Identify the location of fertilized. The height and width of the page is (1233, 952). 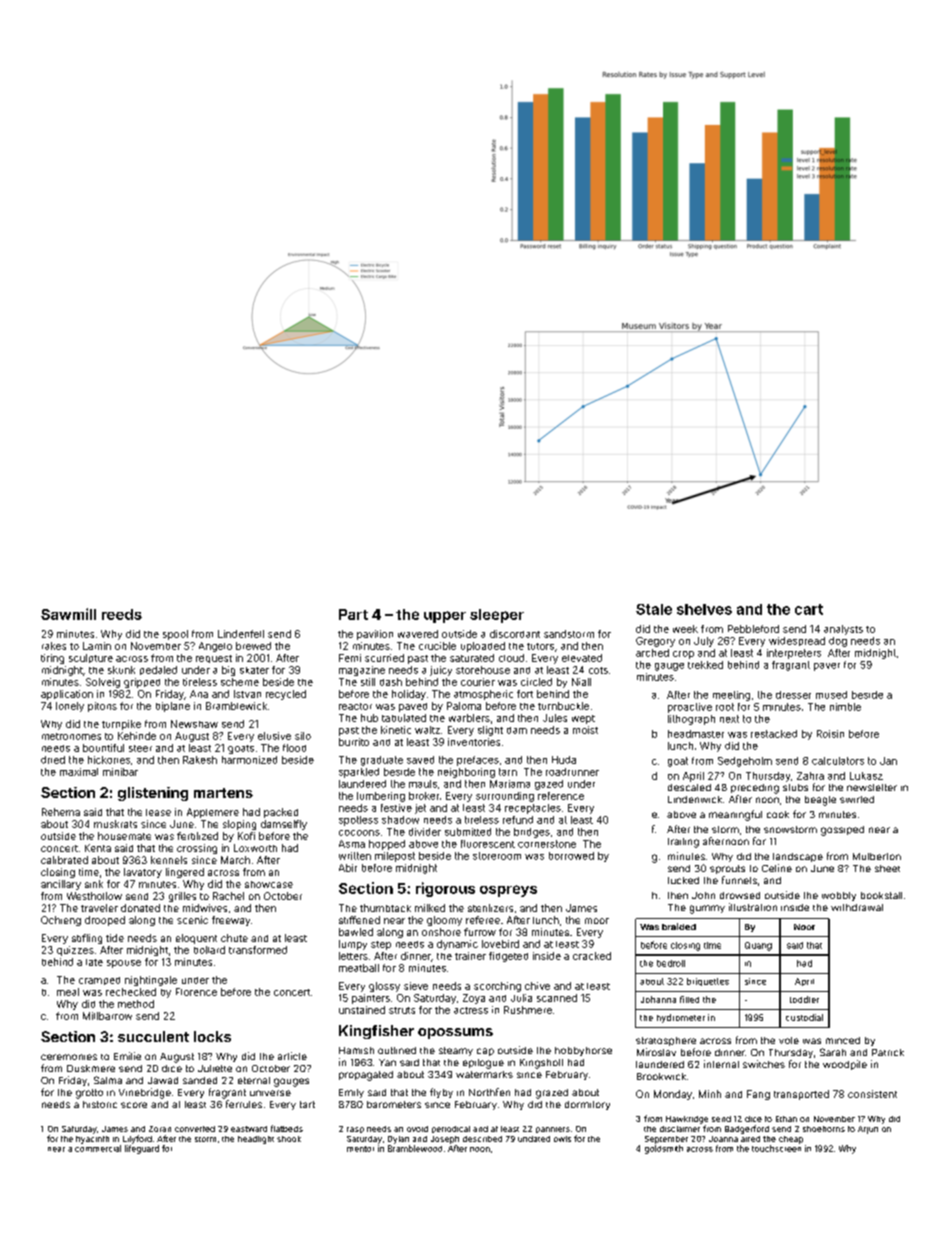
(197, 836).
